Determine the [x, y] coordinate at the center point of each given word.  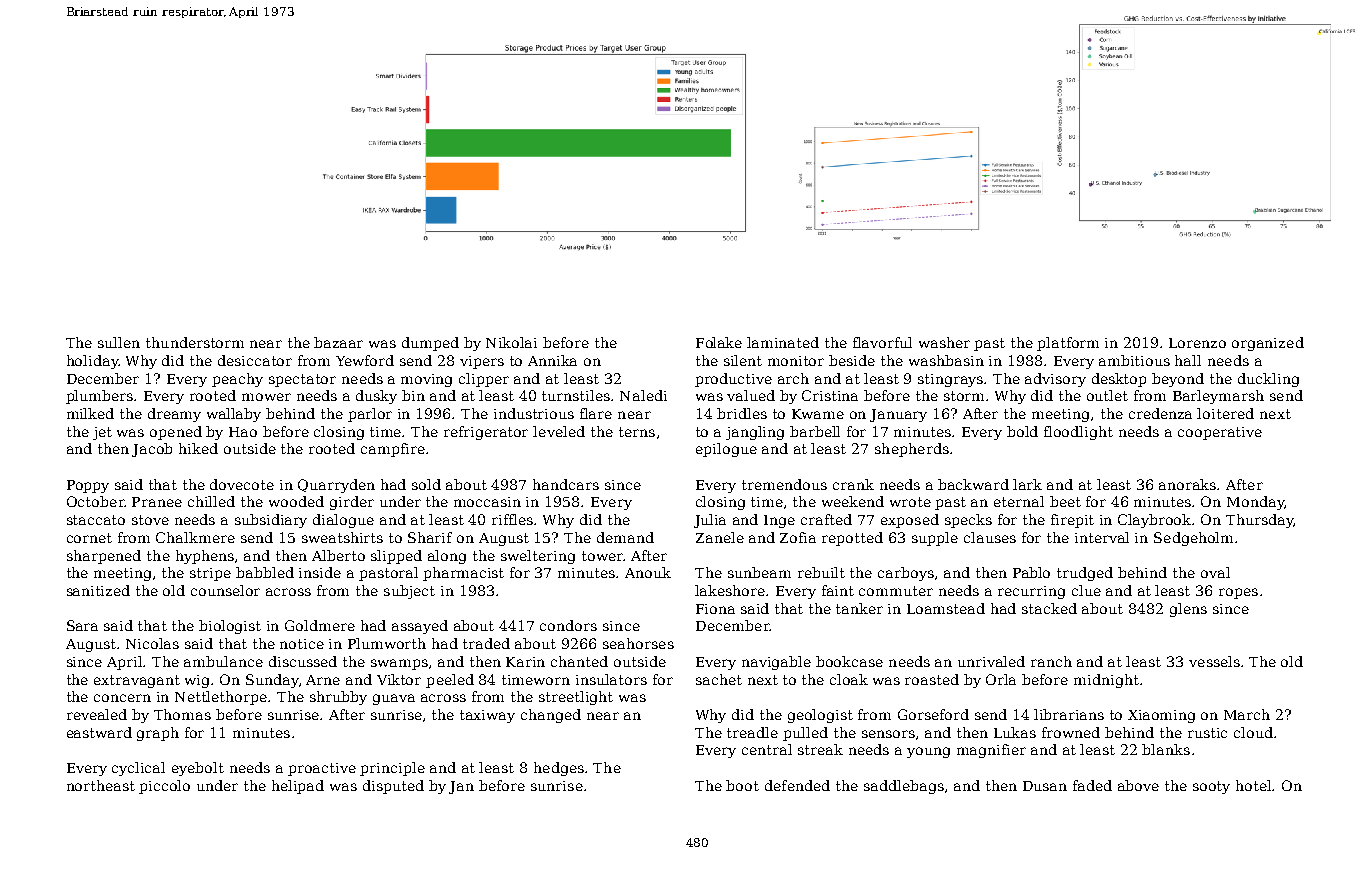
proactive [322, 769]
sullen [119, 342]
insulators [611, 679]
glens [1188, 610]
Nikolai [511, 342]
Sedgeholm [1193, 539]
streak [820, 749]
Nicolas [152, 643]
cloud [1253, 732]
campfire [393, 450]
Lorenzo [1197, 343]
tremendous [784, 484]
